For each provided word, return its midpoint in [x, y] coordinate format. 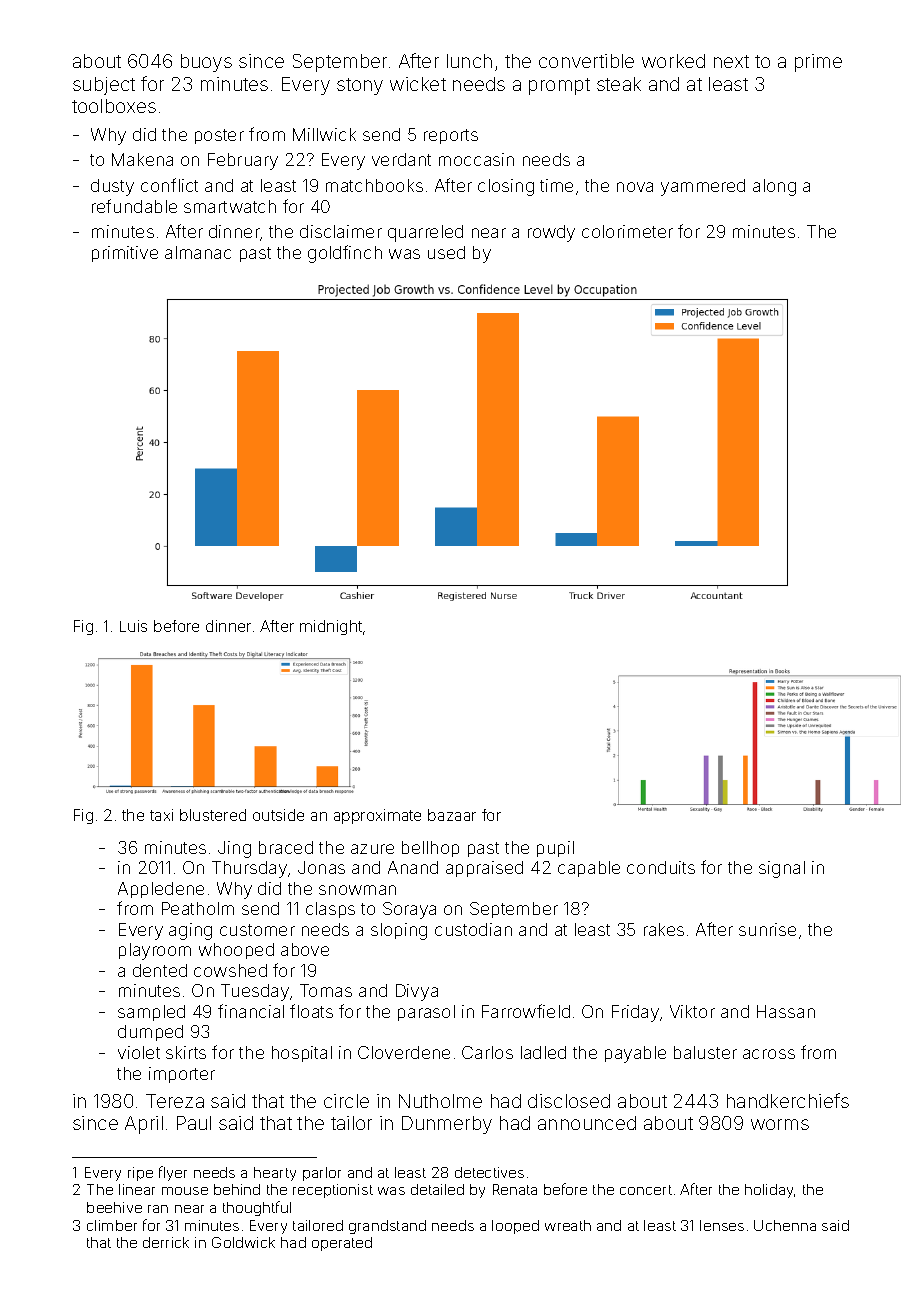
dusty [112, 187]
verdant [401, 159]
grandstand [387, 1227]
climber [112, 1225]
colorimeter [627, 231]
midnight [331, 627]
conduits [661, 867]
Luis [133, 626]
